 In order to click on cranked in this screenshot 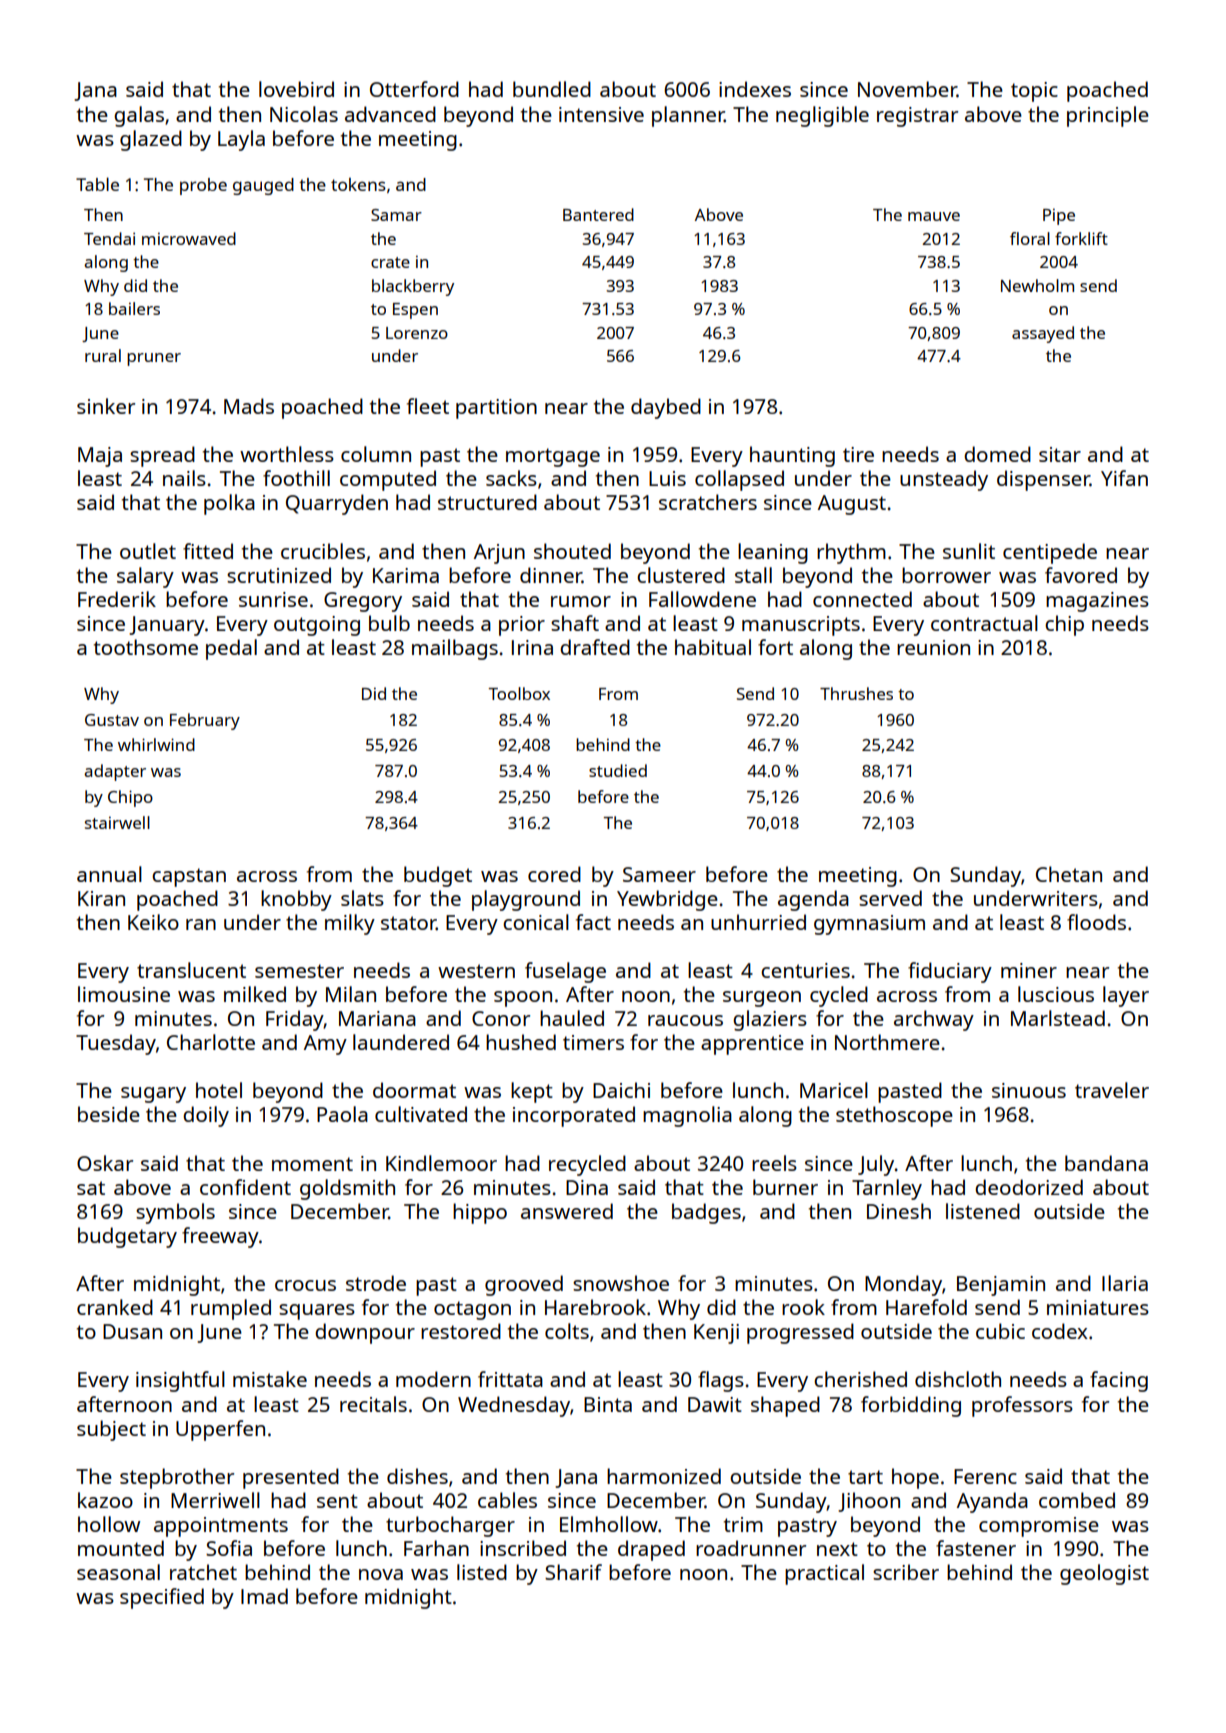, I will do `click(115, 1307)`.
